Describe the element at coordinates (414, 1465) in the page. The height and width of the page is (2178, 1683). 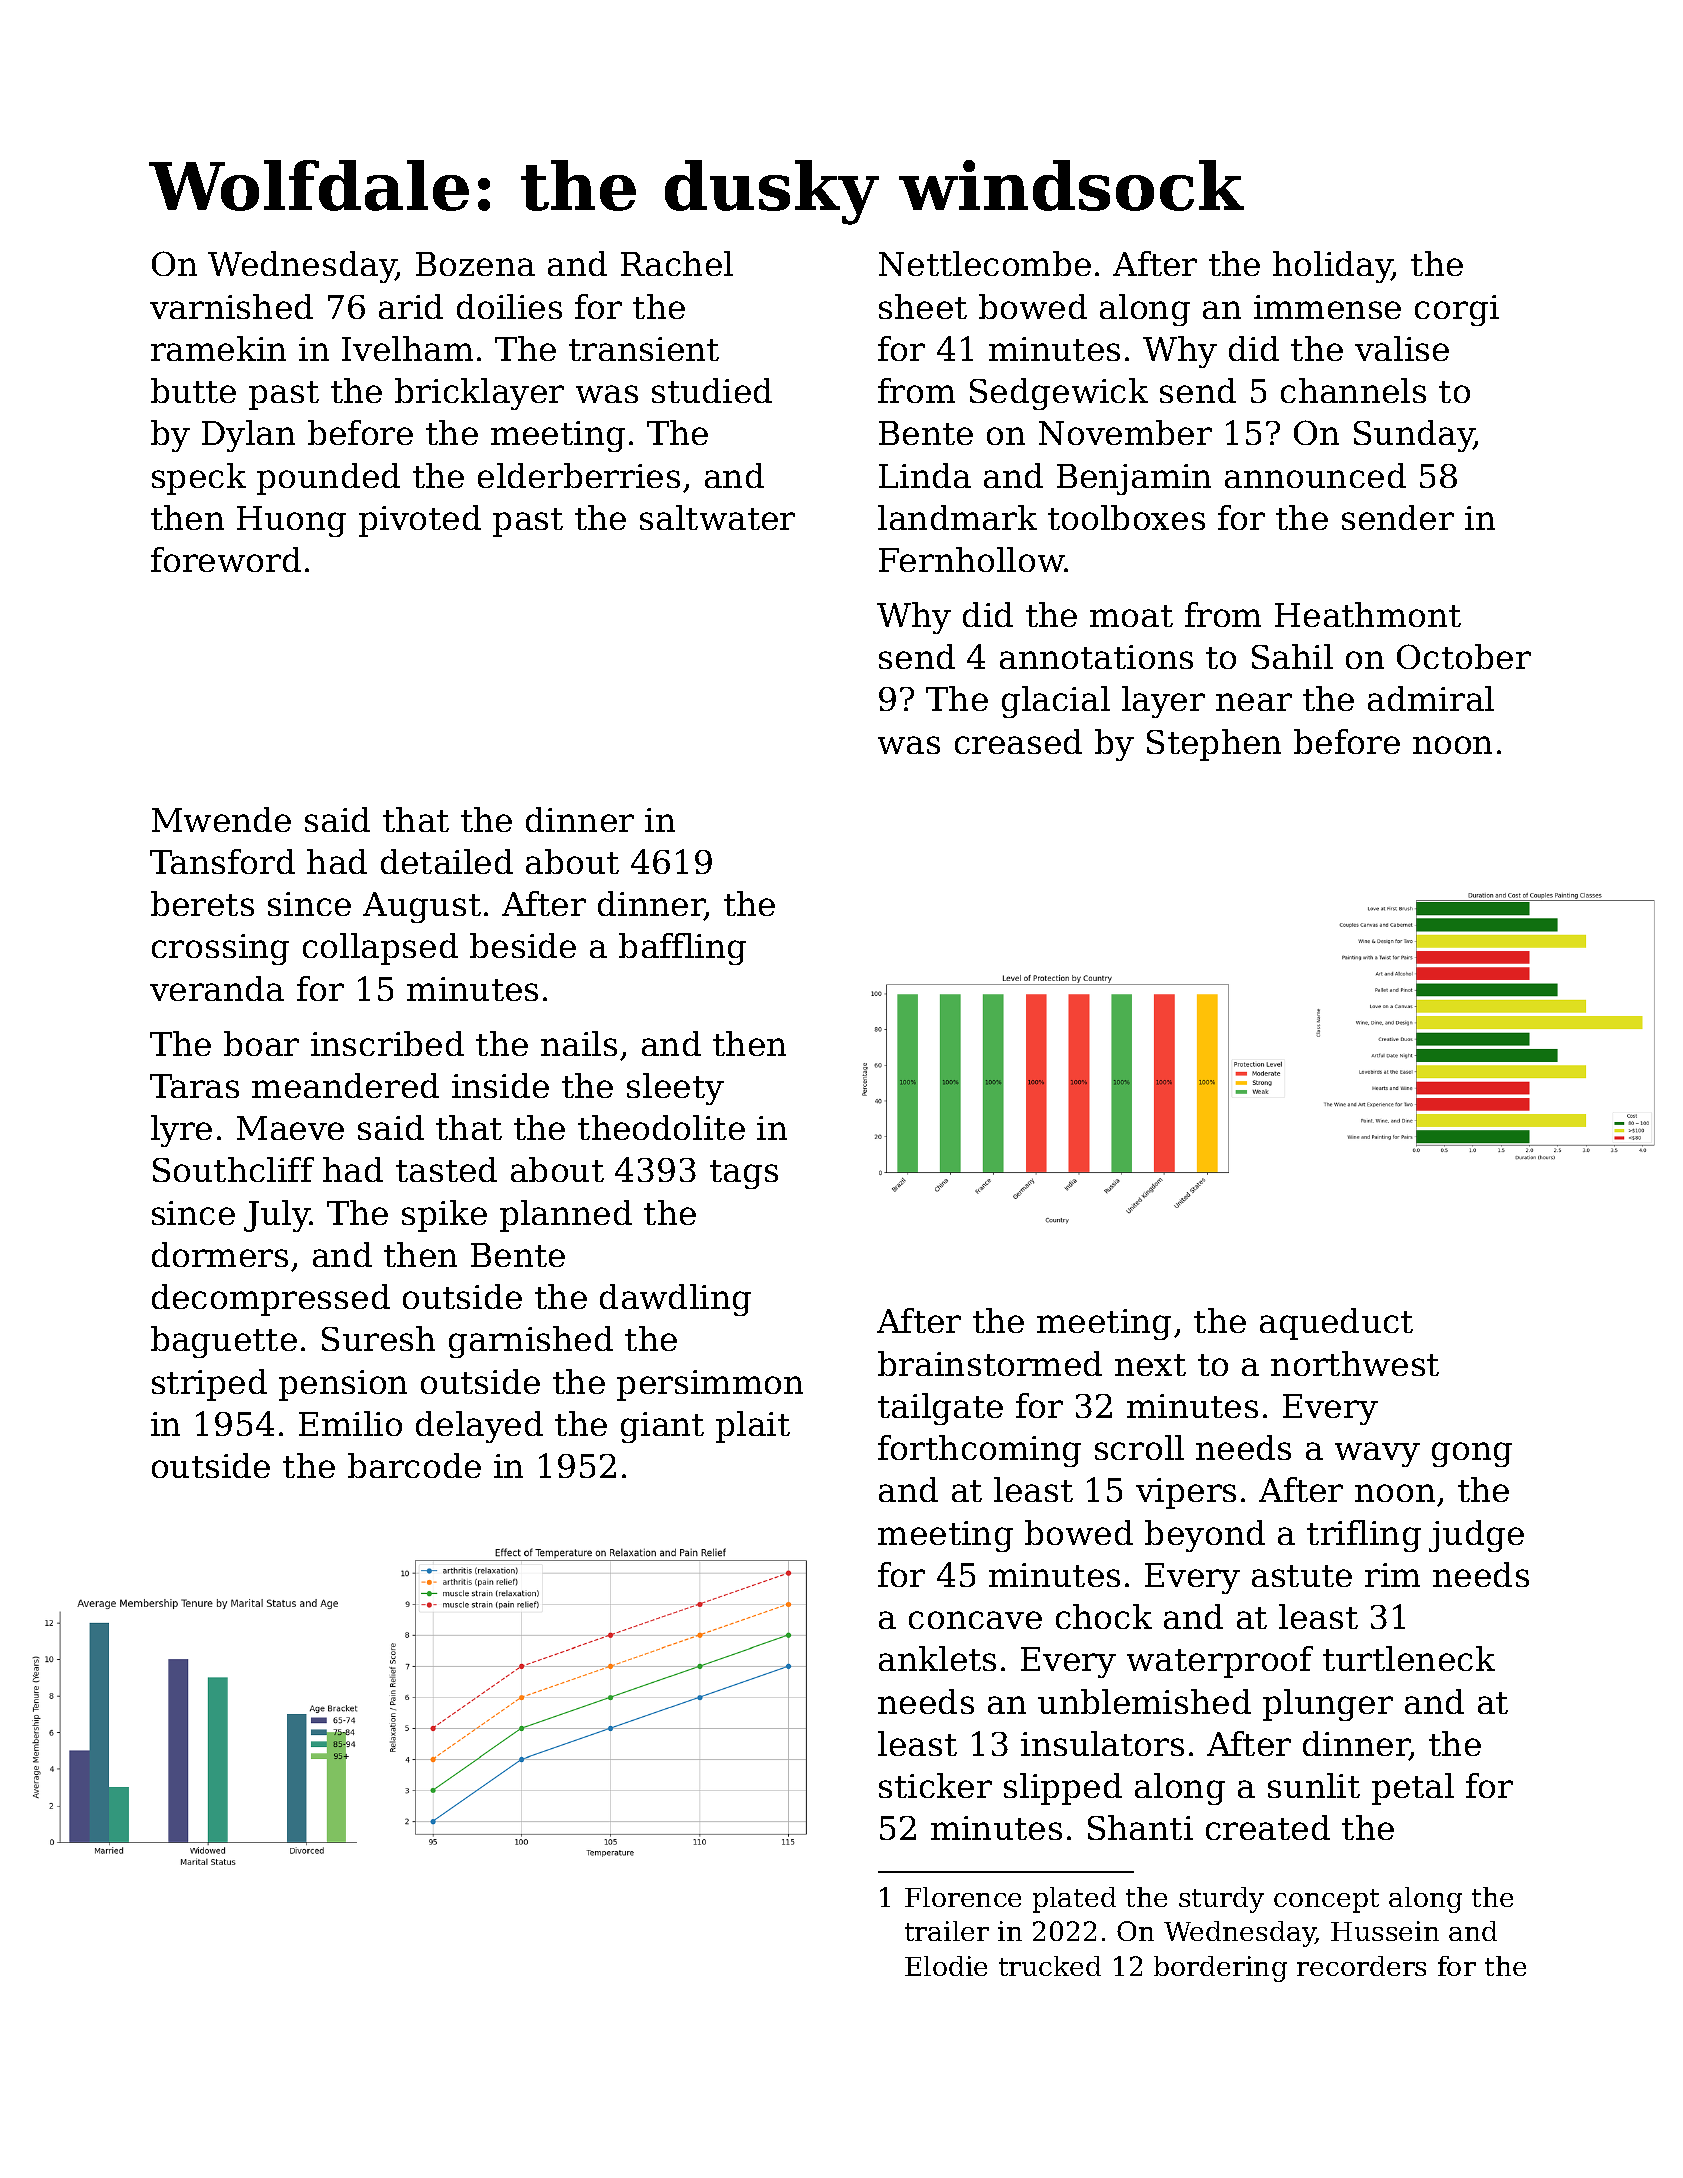
I see `barcode` at that location.
